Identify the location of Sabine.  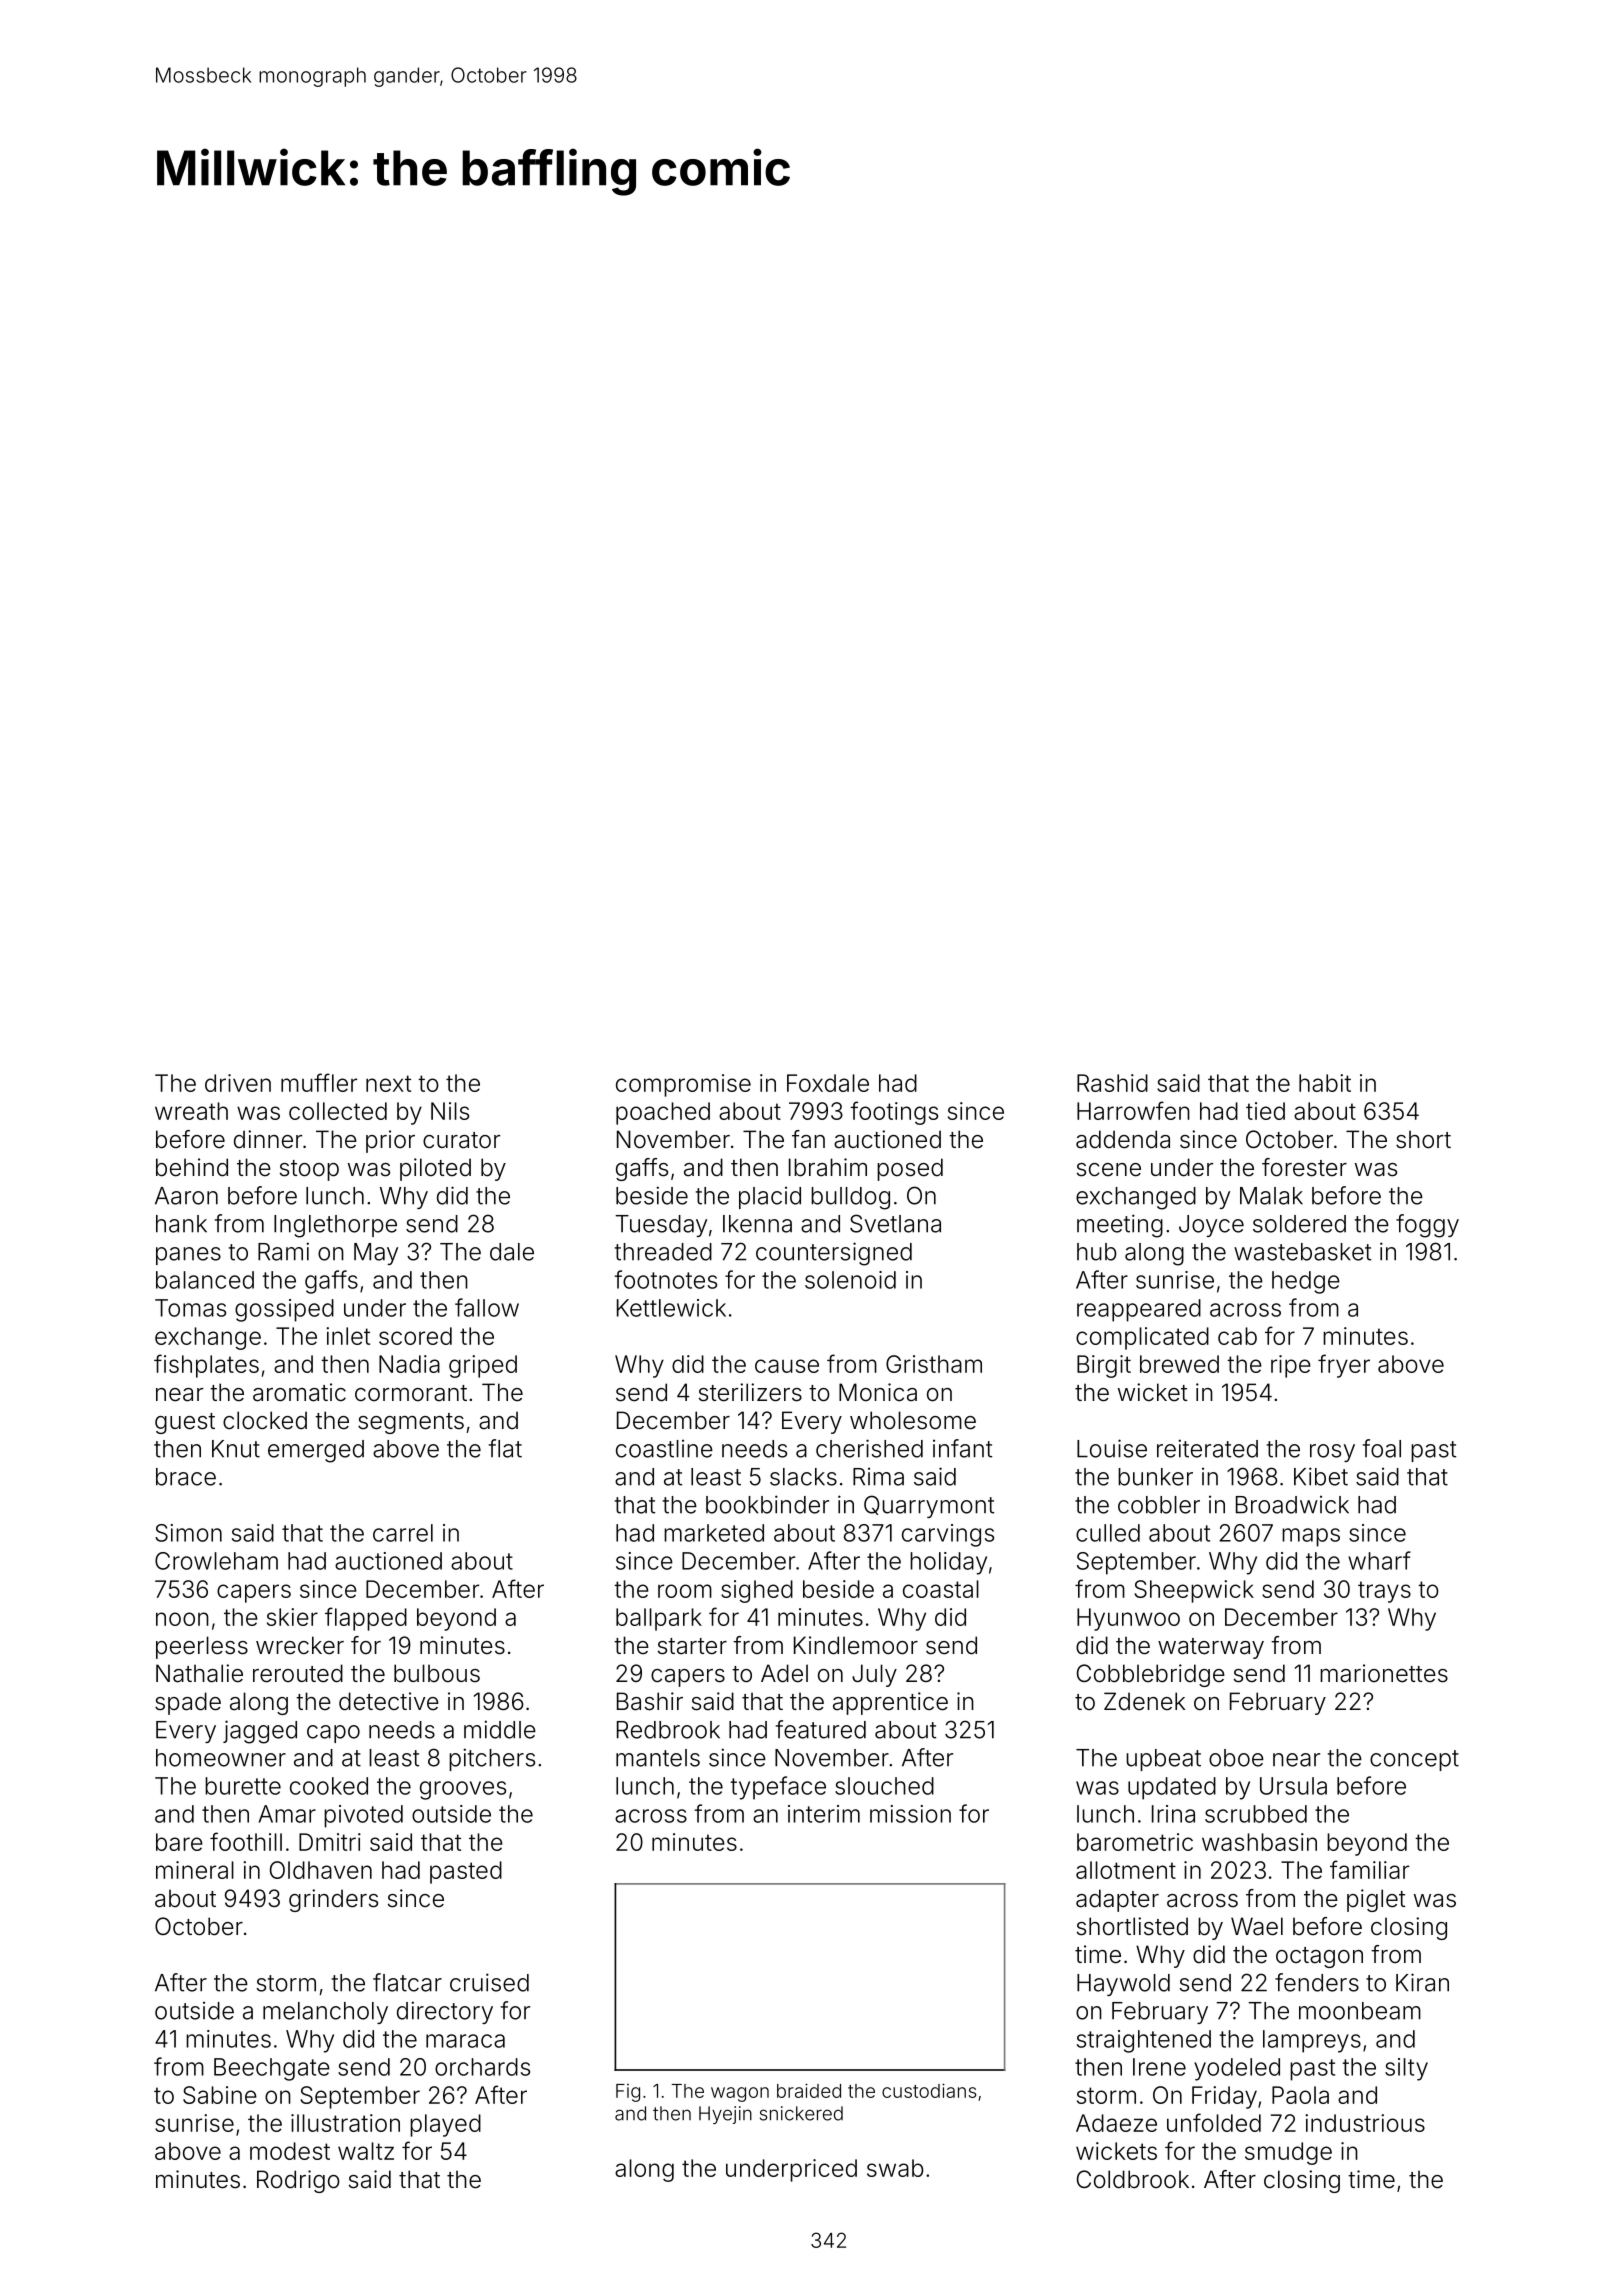
(220, 2095).
